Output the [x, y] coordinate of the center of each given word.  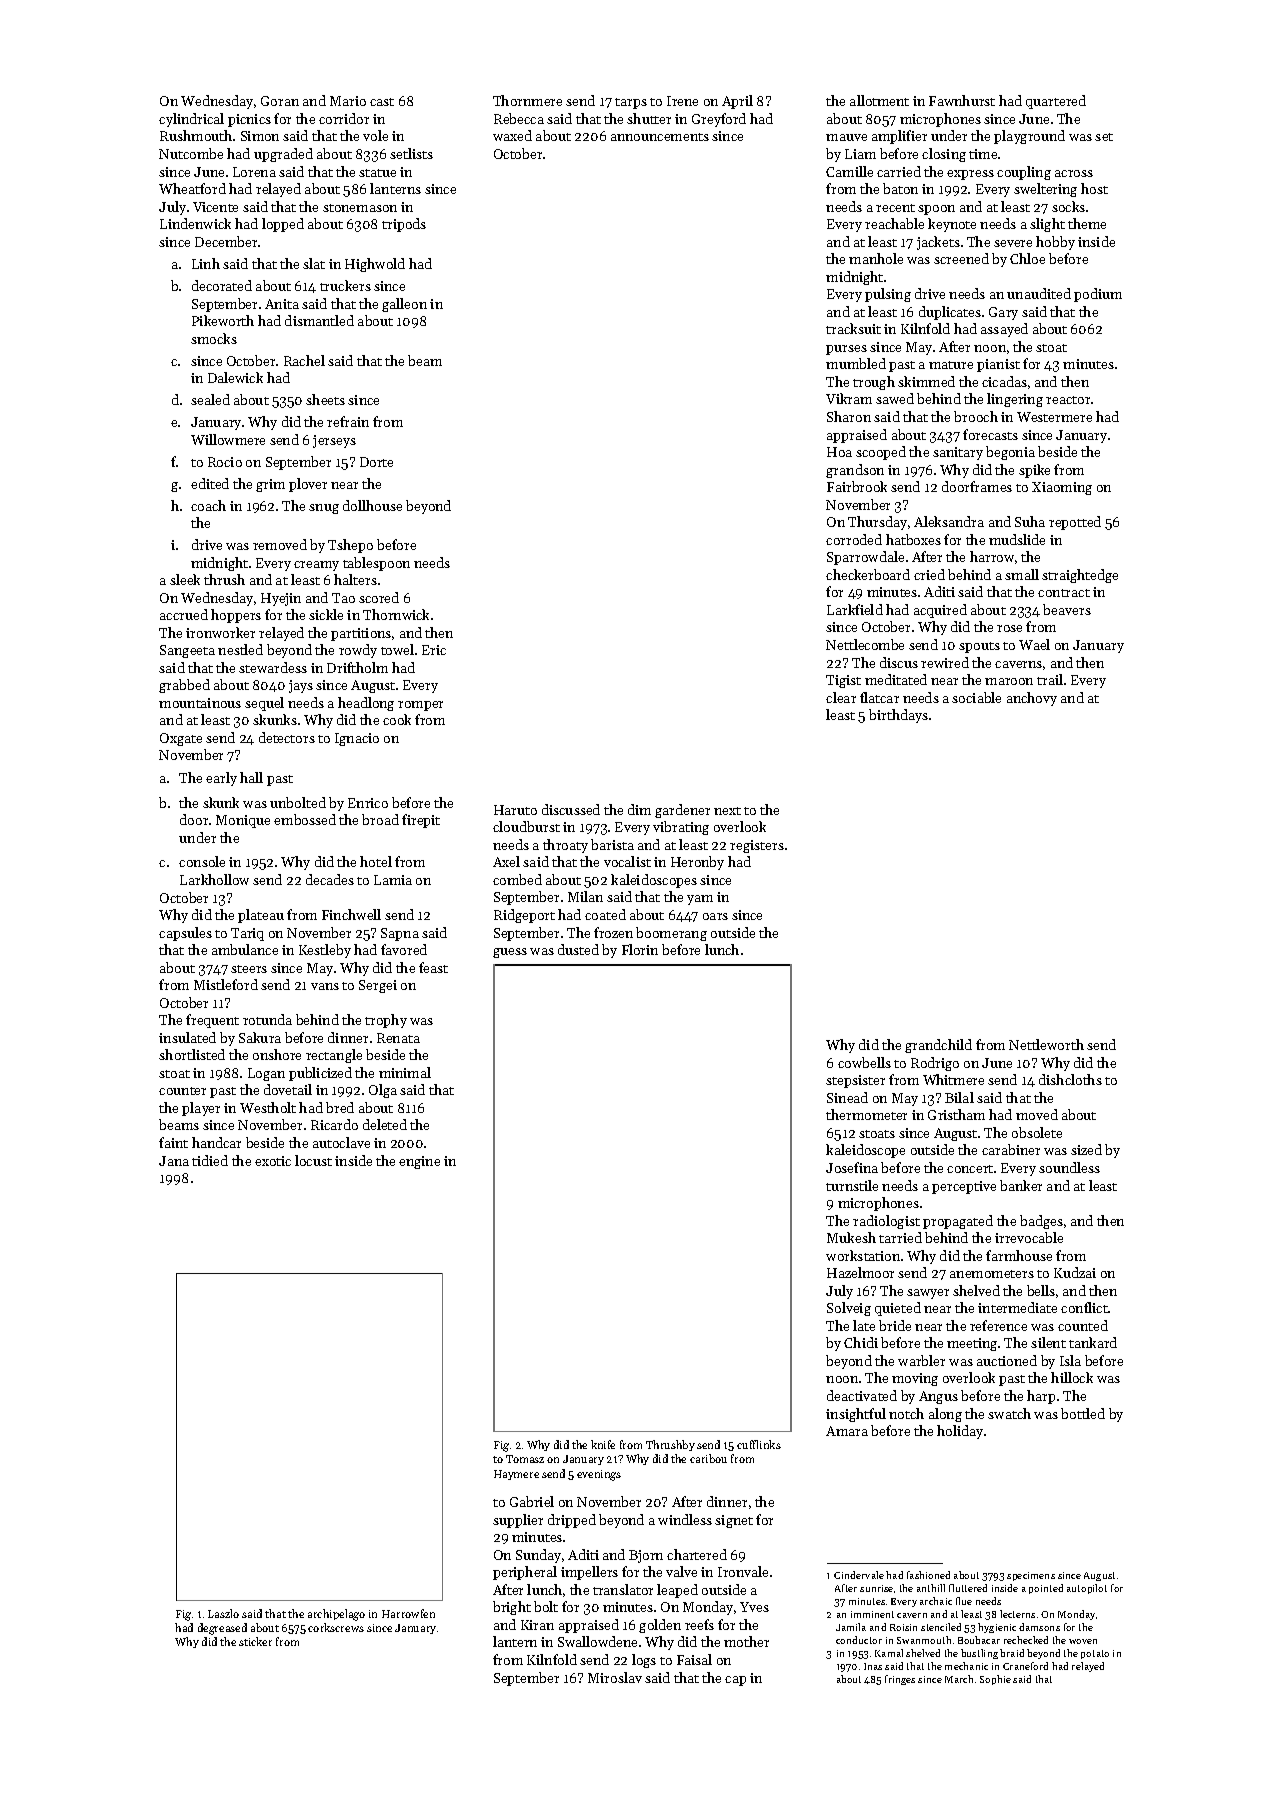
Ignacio [357, 739]
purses [846, 350]
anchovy [1032, 699]
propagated [958, 1222]
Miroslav [615, 1677]
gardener [682, 811]
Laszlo [223, 1613]
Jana [174, 1161]
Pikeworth [223, 320]
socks [1068, 206]
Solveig [849, 1309]
